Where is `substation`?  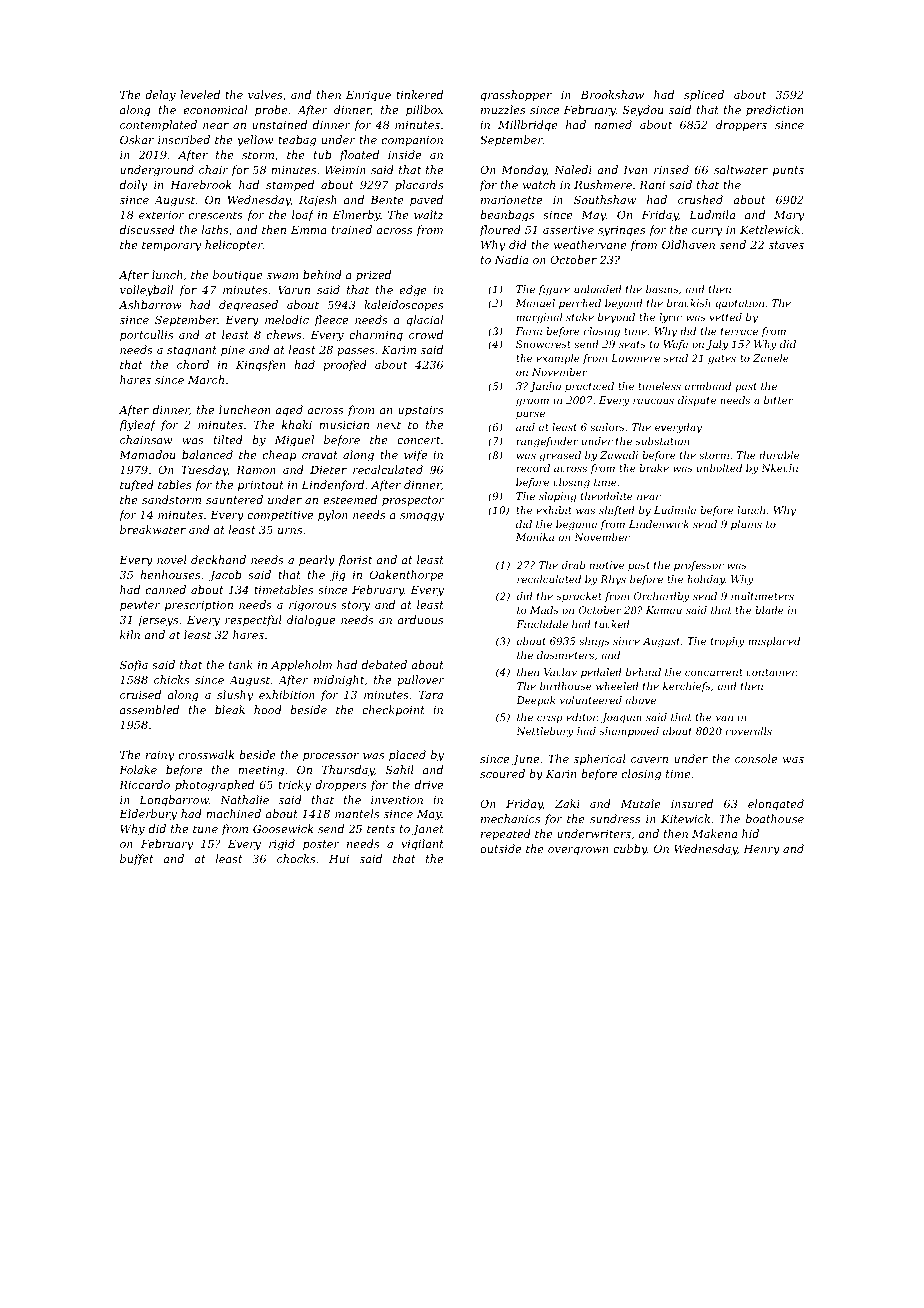 substation is located at coordinates (662, 441).
